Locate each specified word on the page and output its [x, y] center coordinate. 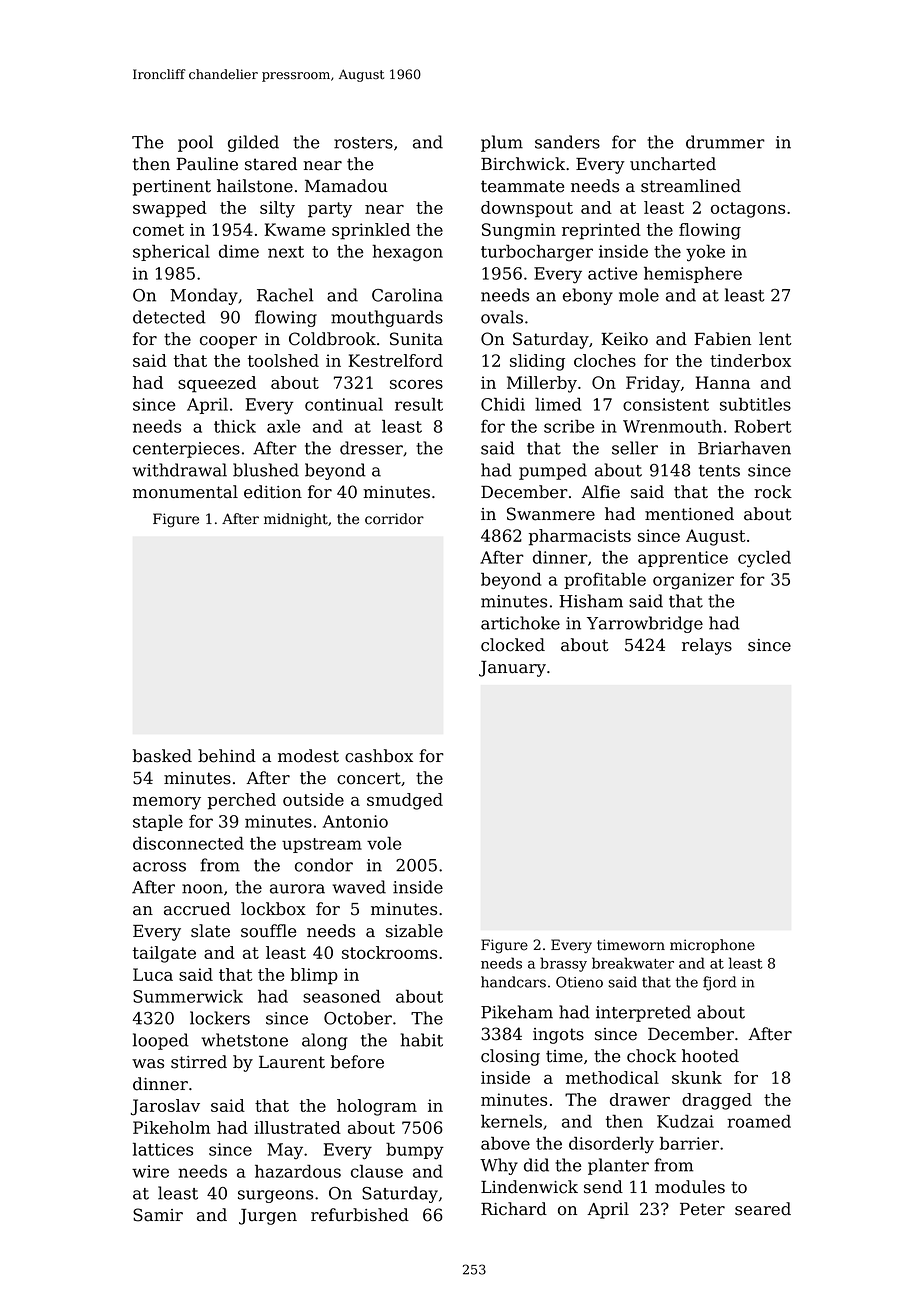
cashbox [379, 756]
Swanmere [551, 514]
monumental [185, 492]
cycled [764, 558]
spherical [171, 253]
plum [502, 143]
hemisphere [693, 274]
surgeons [275, 1196]
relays [707, 646]
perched [242, 801]
